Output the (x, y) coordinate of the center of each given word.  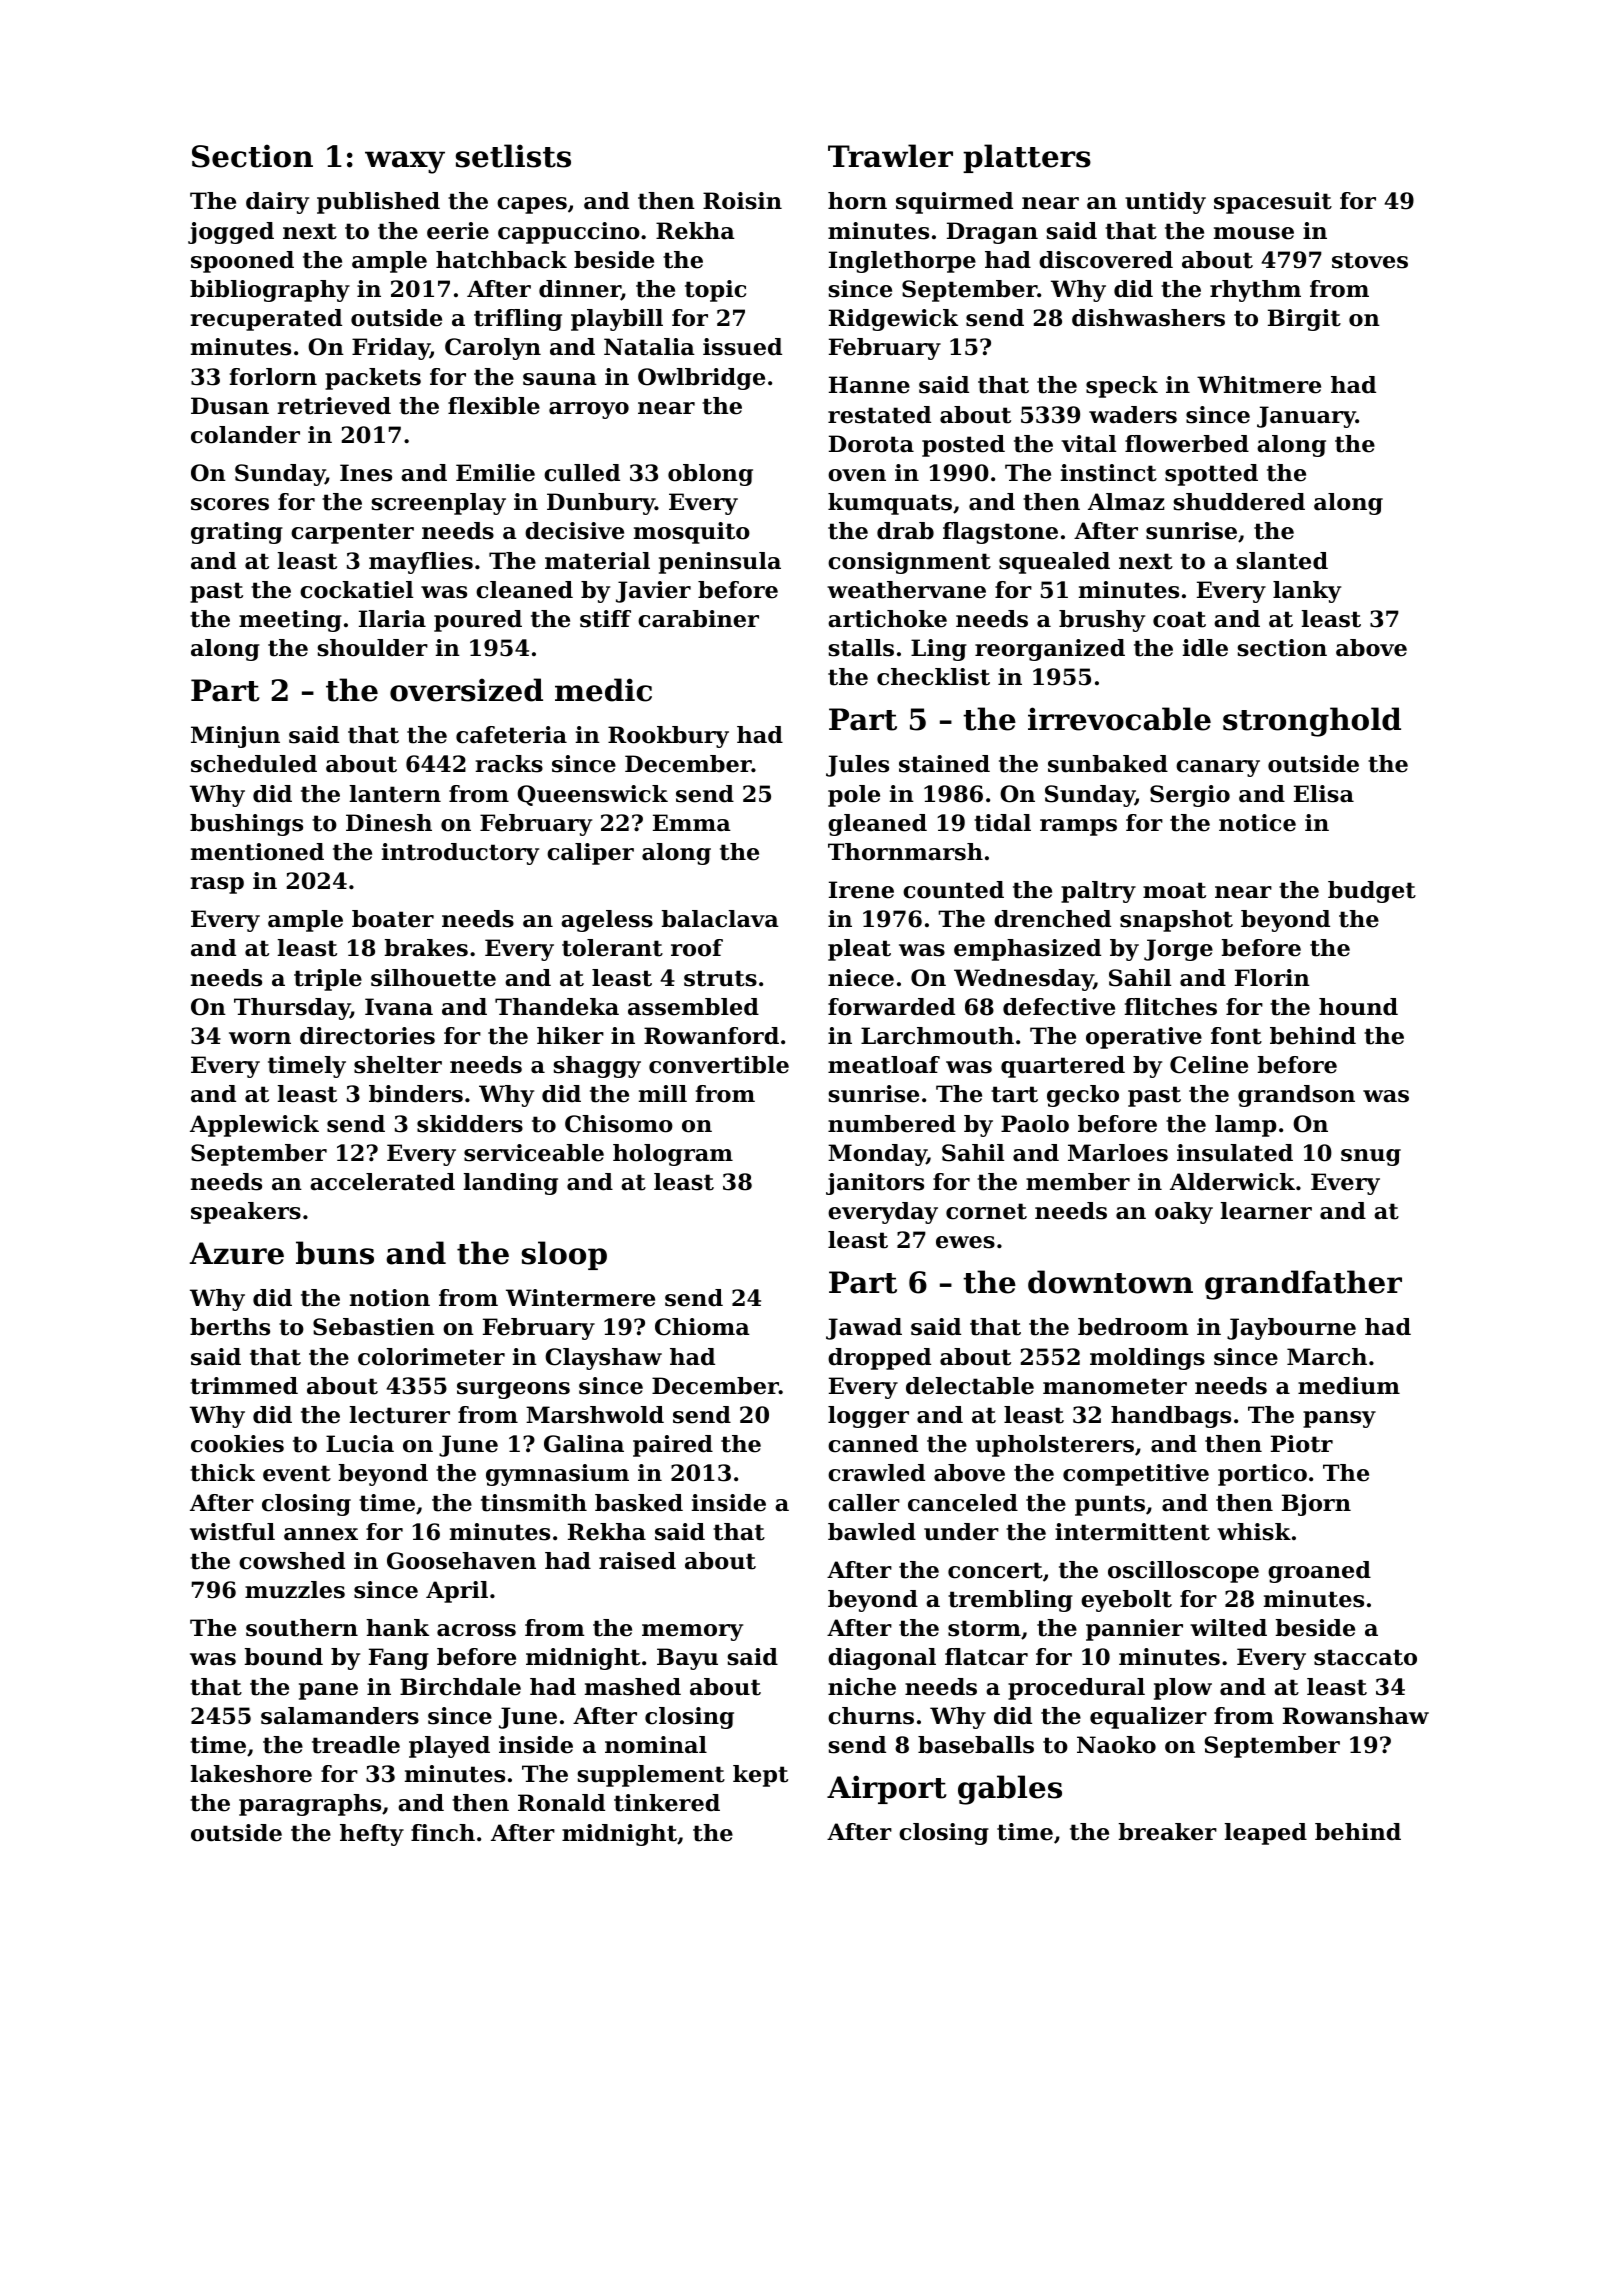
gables (1010, 1790)
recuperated (266, 320)
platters (1027, 158)
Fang (399, 1659)
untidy (1165, 203)
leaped (1266, 1834)
